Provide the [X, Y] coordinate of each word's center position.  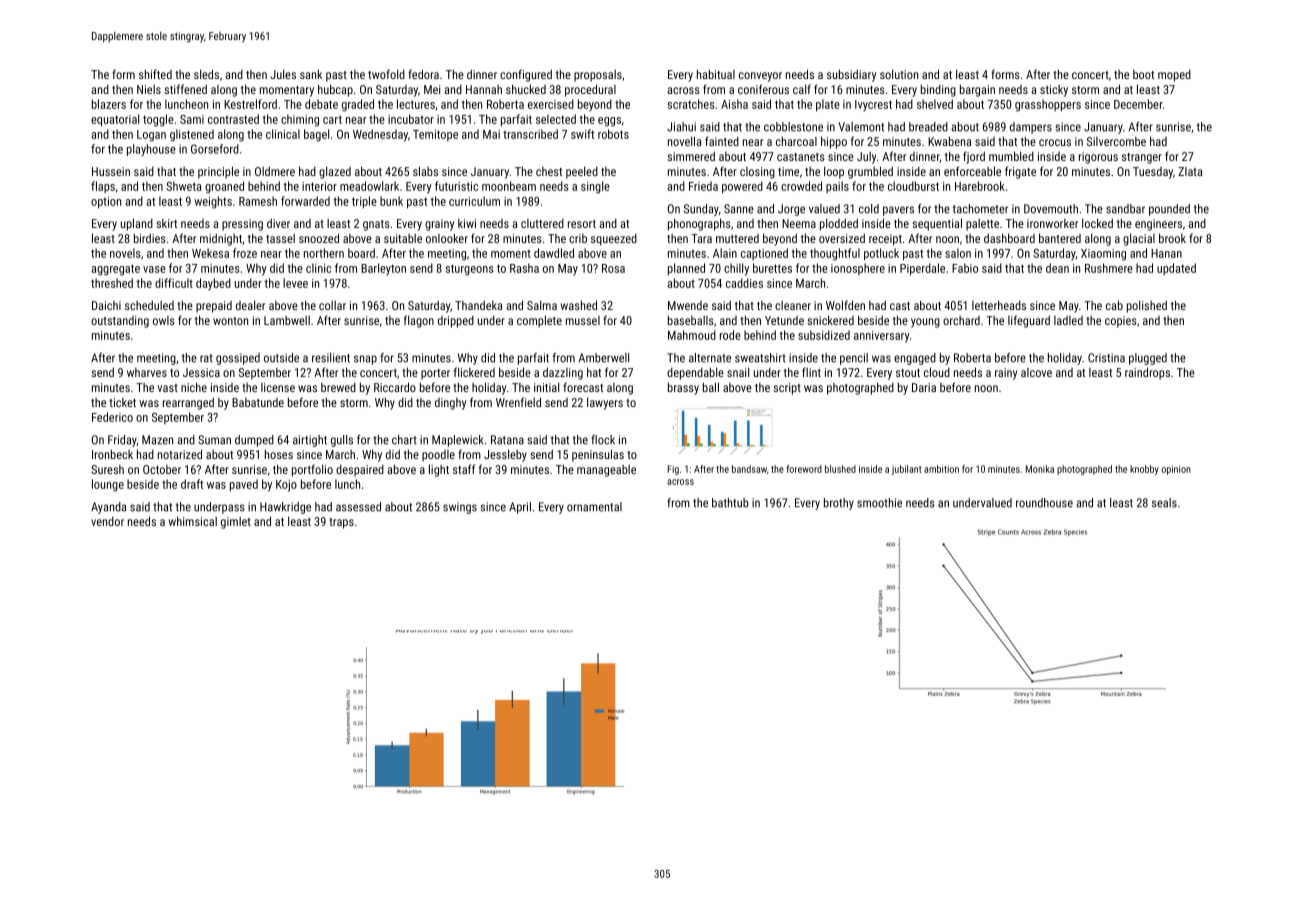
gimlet [236, 523]
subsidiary [851, 75]
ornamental [594, 507]
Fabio [965, 268]
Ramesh [258, 201]
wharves [147, 372]
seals [1164, 503]
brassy [683, 388]
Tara [701, 238]
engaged [915, 359]
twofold [386, 74]
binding [938, 90]
